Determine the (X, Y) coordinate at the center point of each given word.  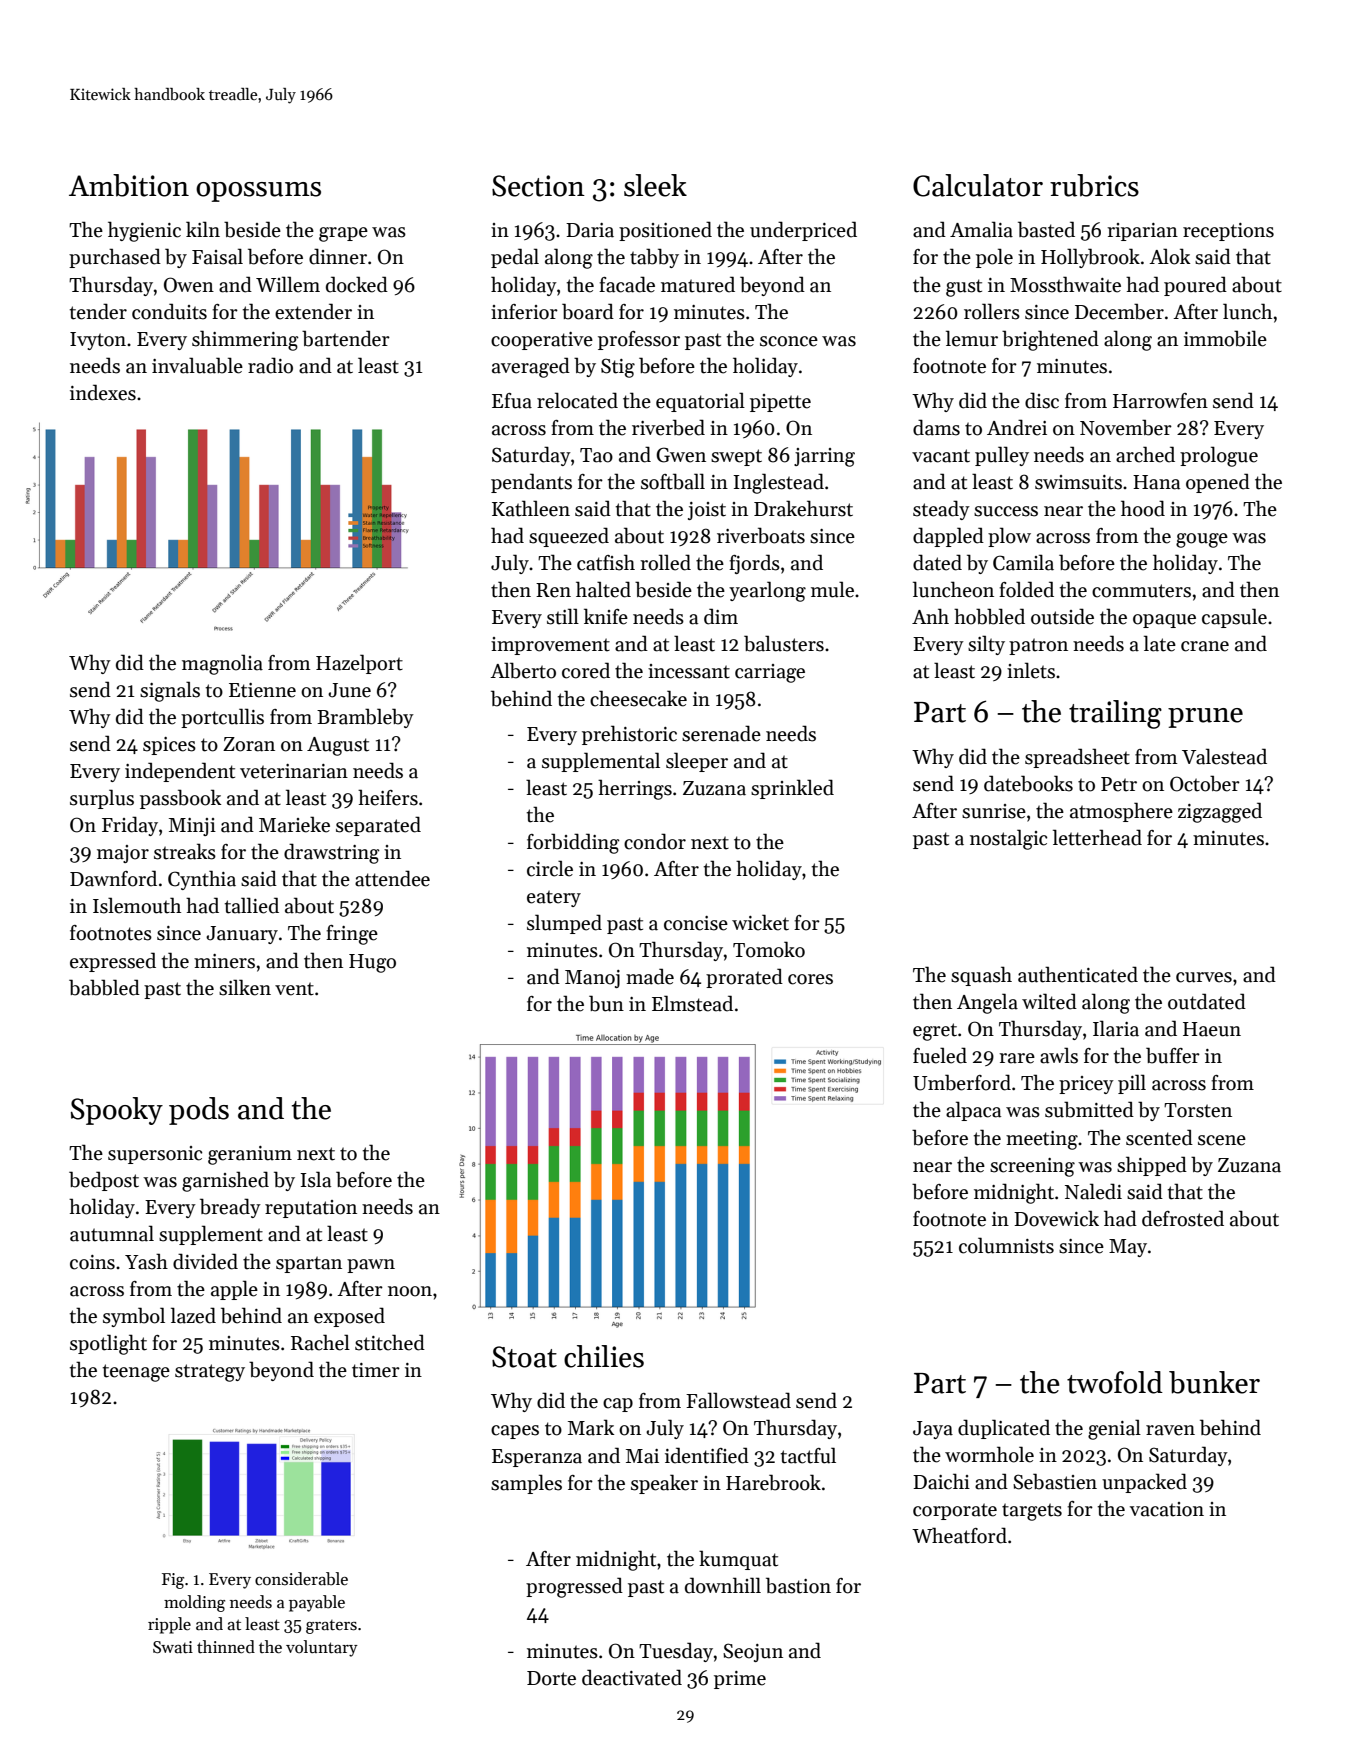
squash (981, 976)
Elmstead (692, 1003)
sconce (789, 341)
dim (721, 616)
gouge (1202, 540)
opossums (258, 192)
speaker (664, 1484)
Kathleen (531, 508)
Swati (173, 1647)
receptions (1228, 232)
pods (199, 1111)
